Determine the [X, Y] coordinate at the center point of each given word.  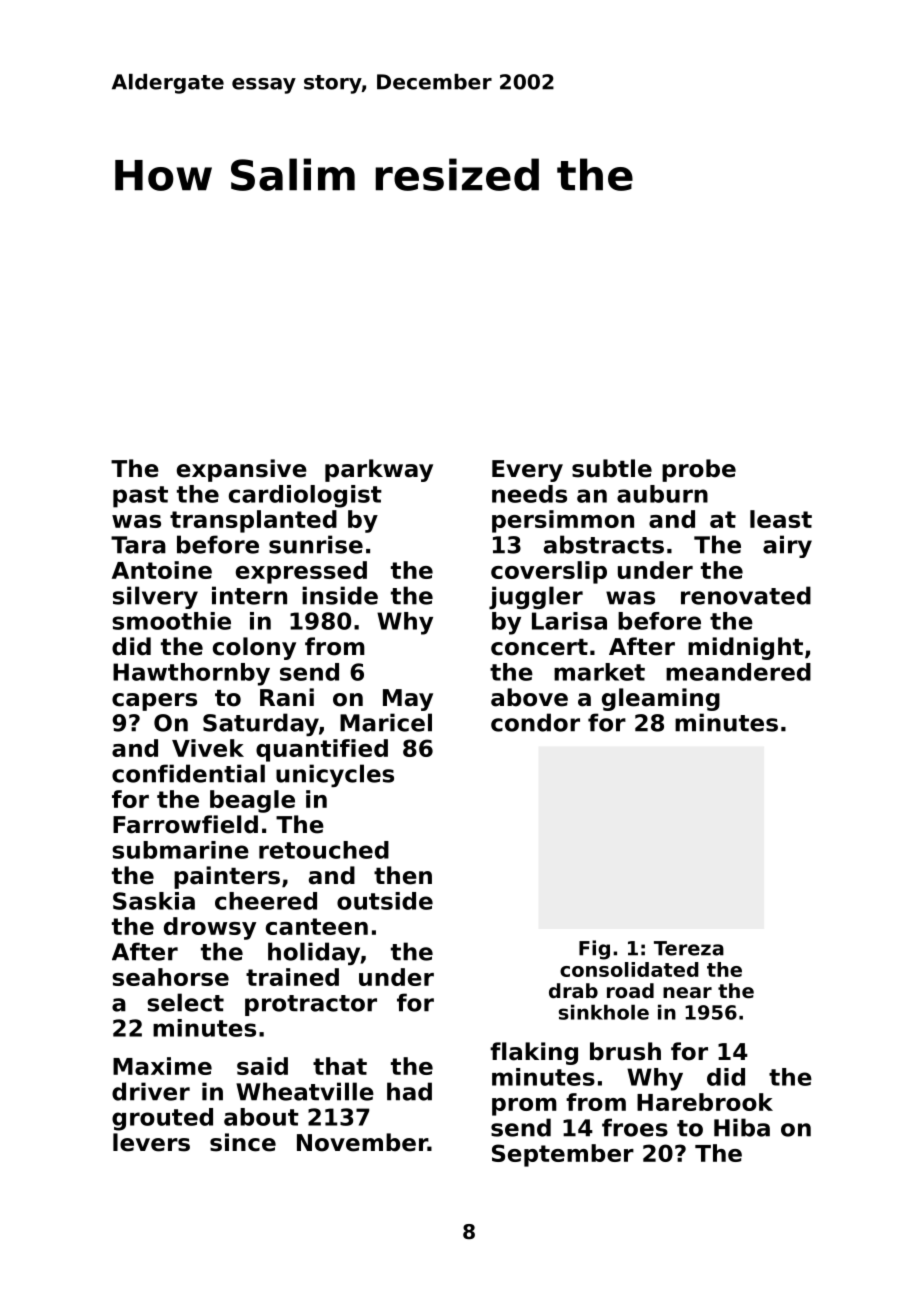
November [362, 1142]
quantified [322, 750]
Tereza [689, 948]
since [243, 1142]
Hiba [742, 1127]
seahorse [170, 977]
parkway [379, 470]
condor [535, 722]
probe [699, 470]
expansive [242, 470]
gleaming [661, 699]
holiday [314, 953]
